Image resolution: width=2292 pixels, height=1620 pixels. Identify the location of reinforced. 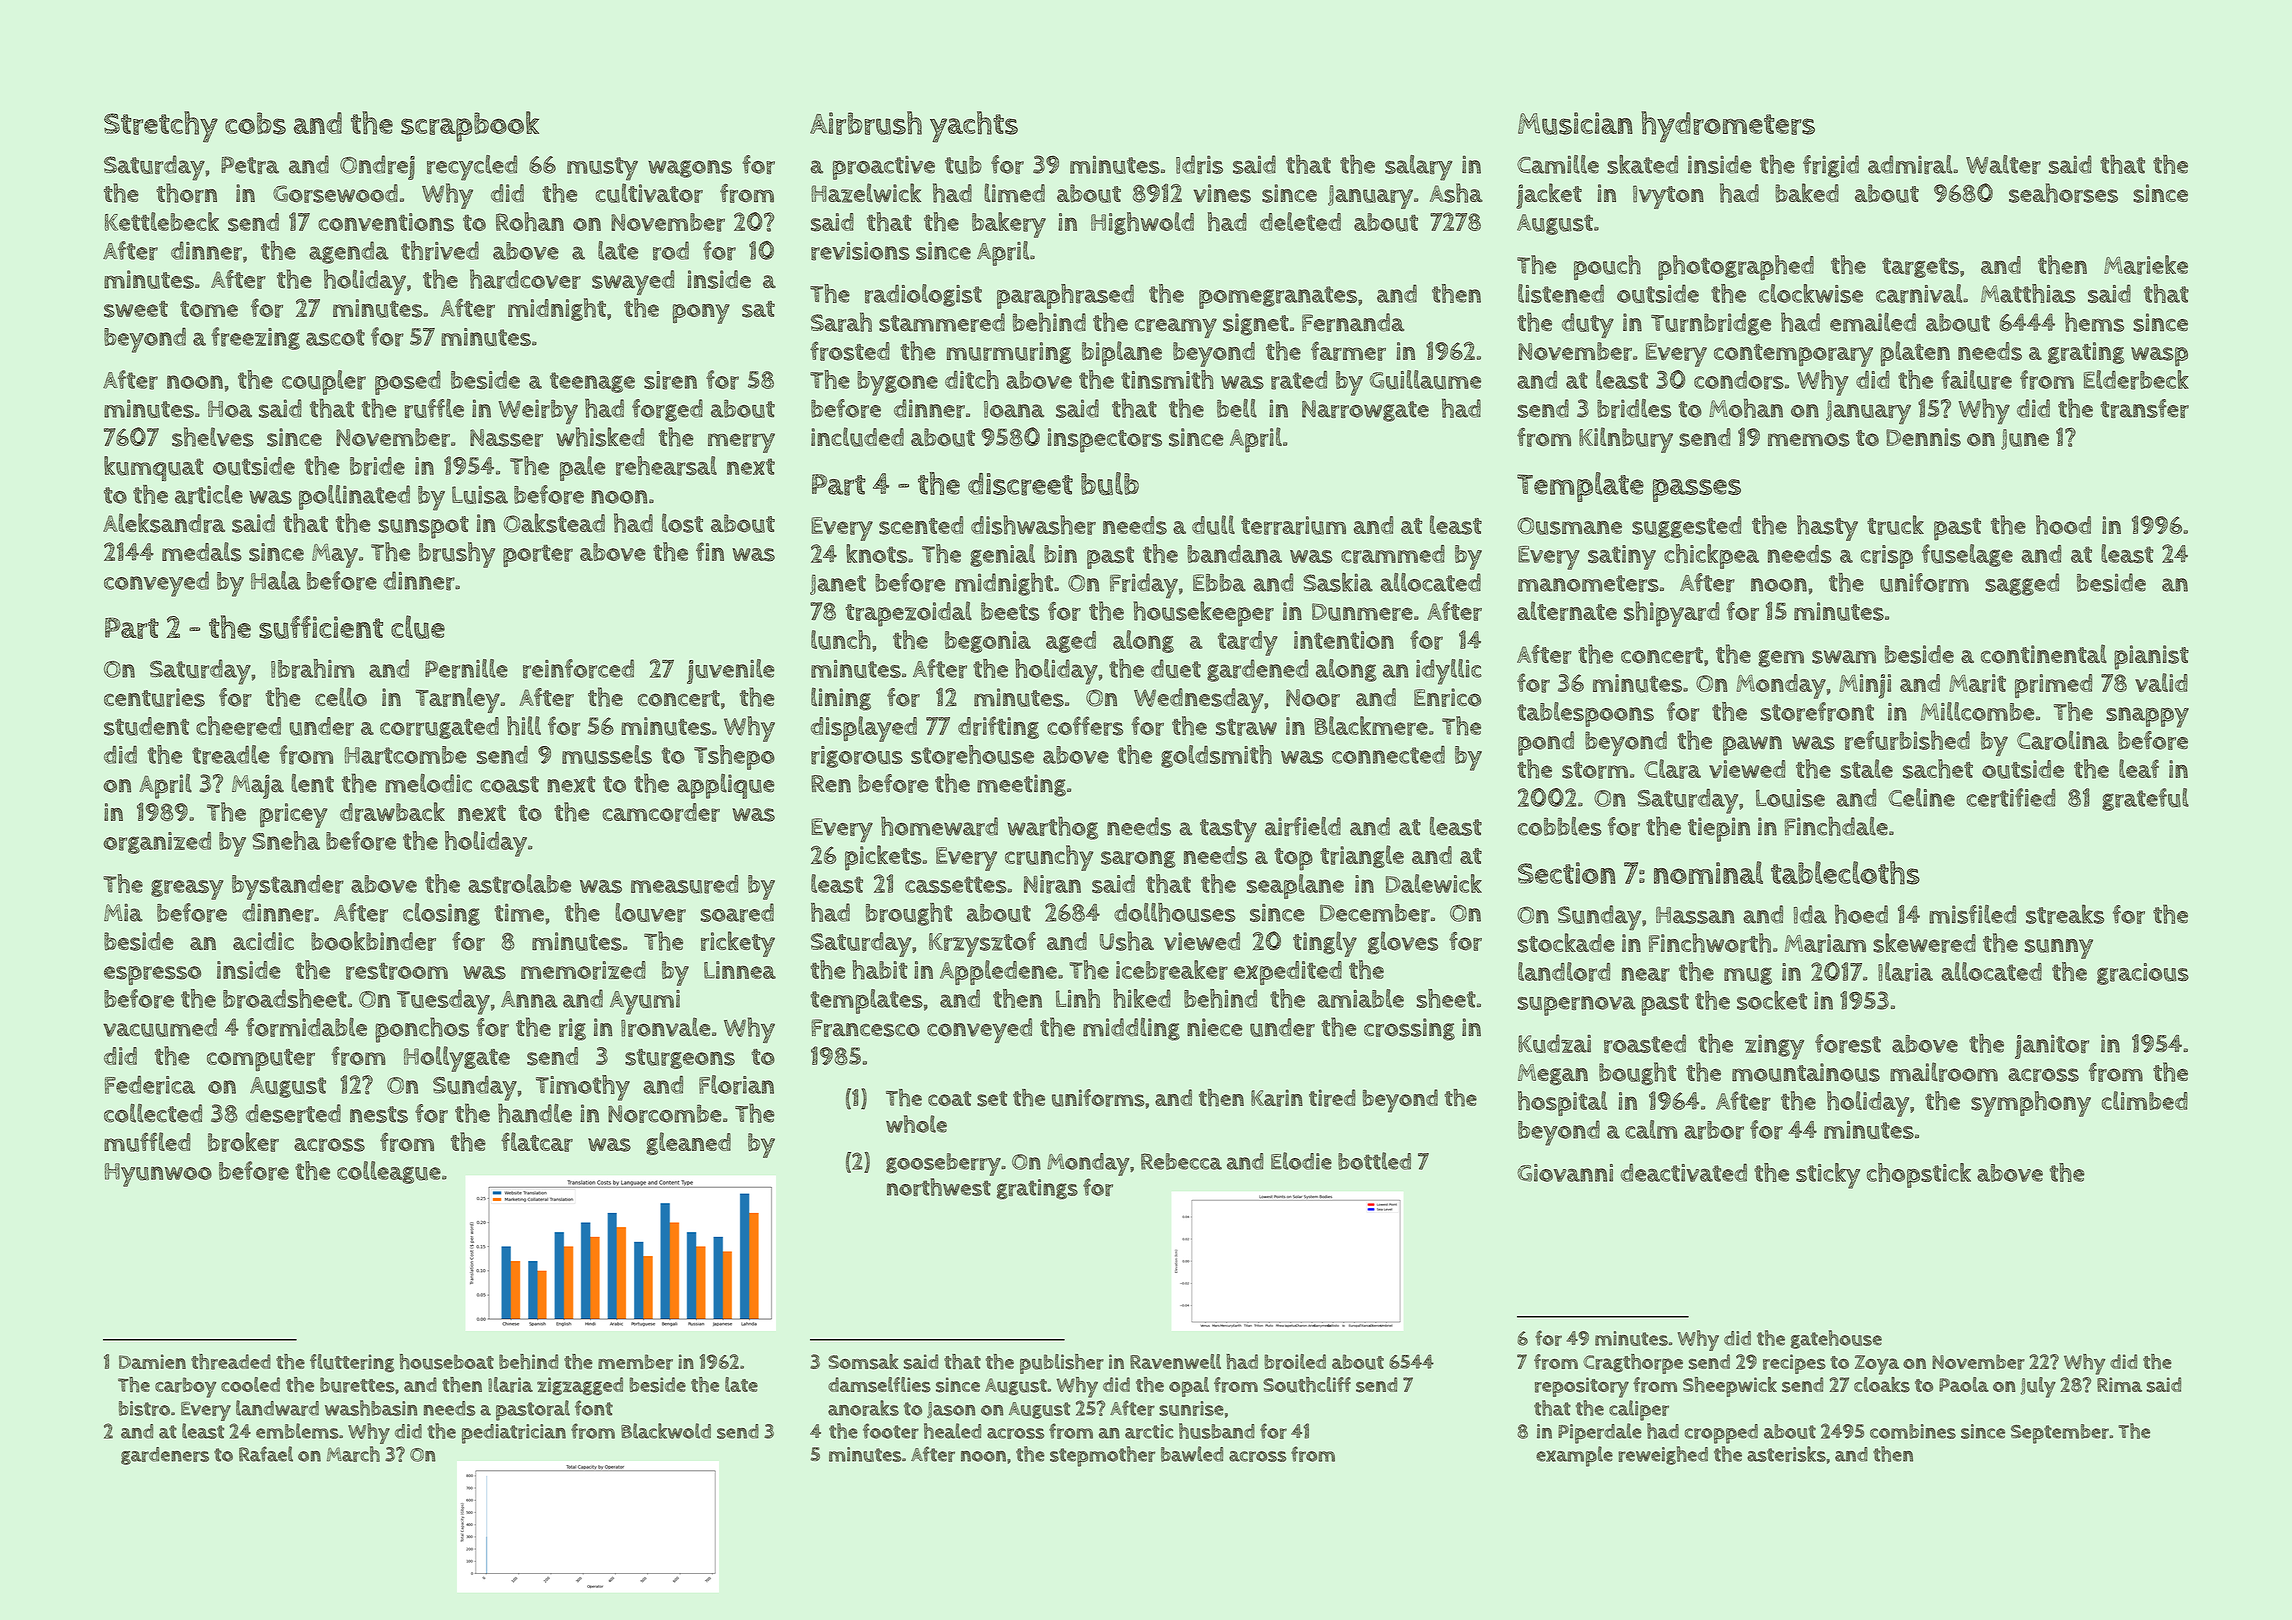
(578, 669).
